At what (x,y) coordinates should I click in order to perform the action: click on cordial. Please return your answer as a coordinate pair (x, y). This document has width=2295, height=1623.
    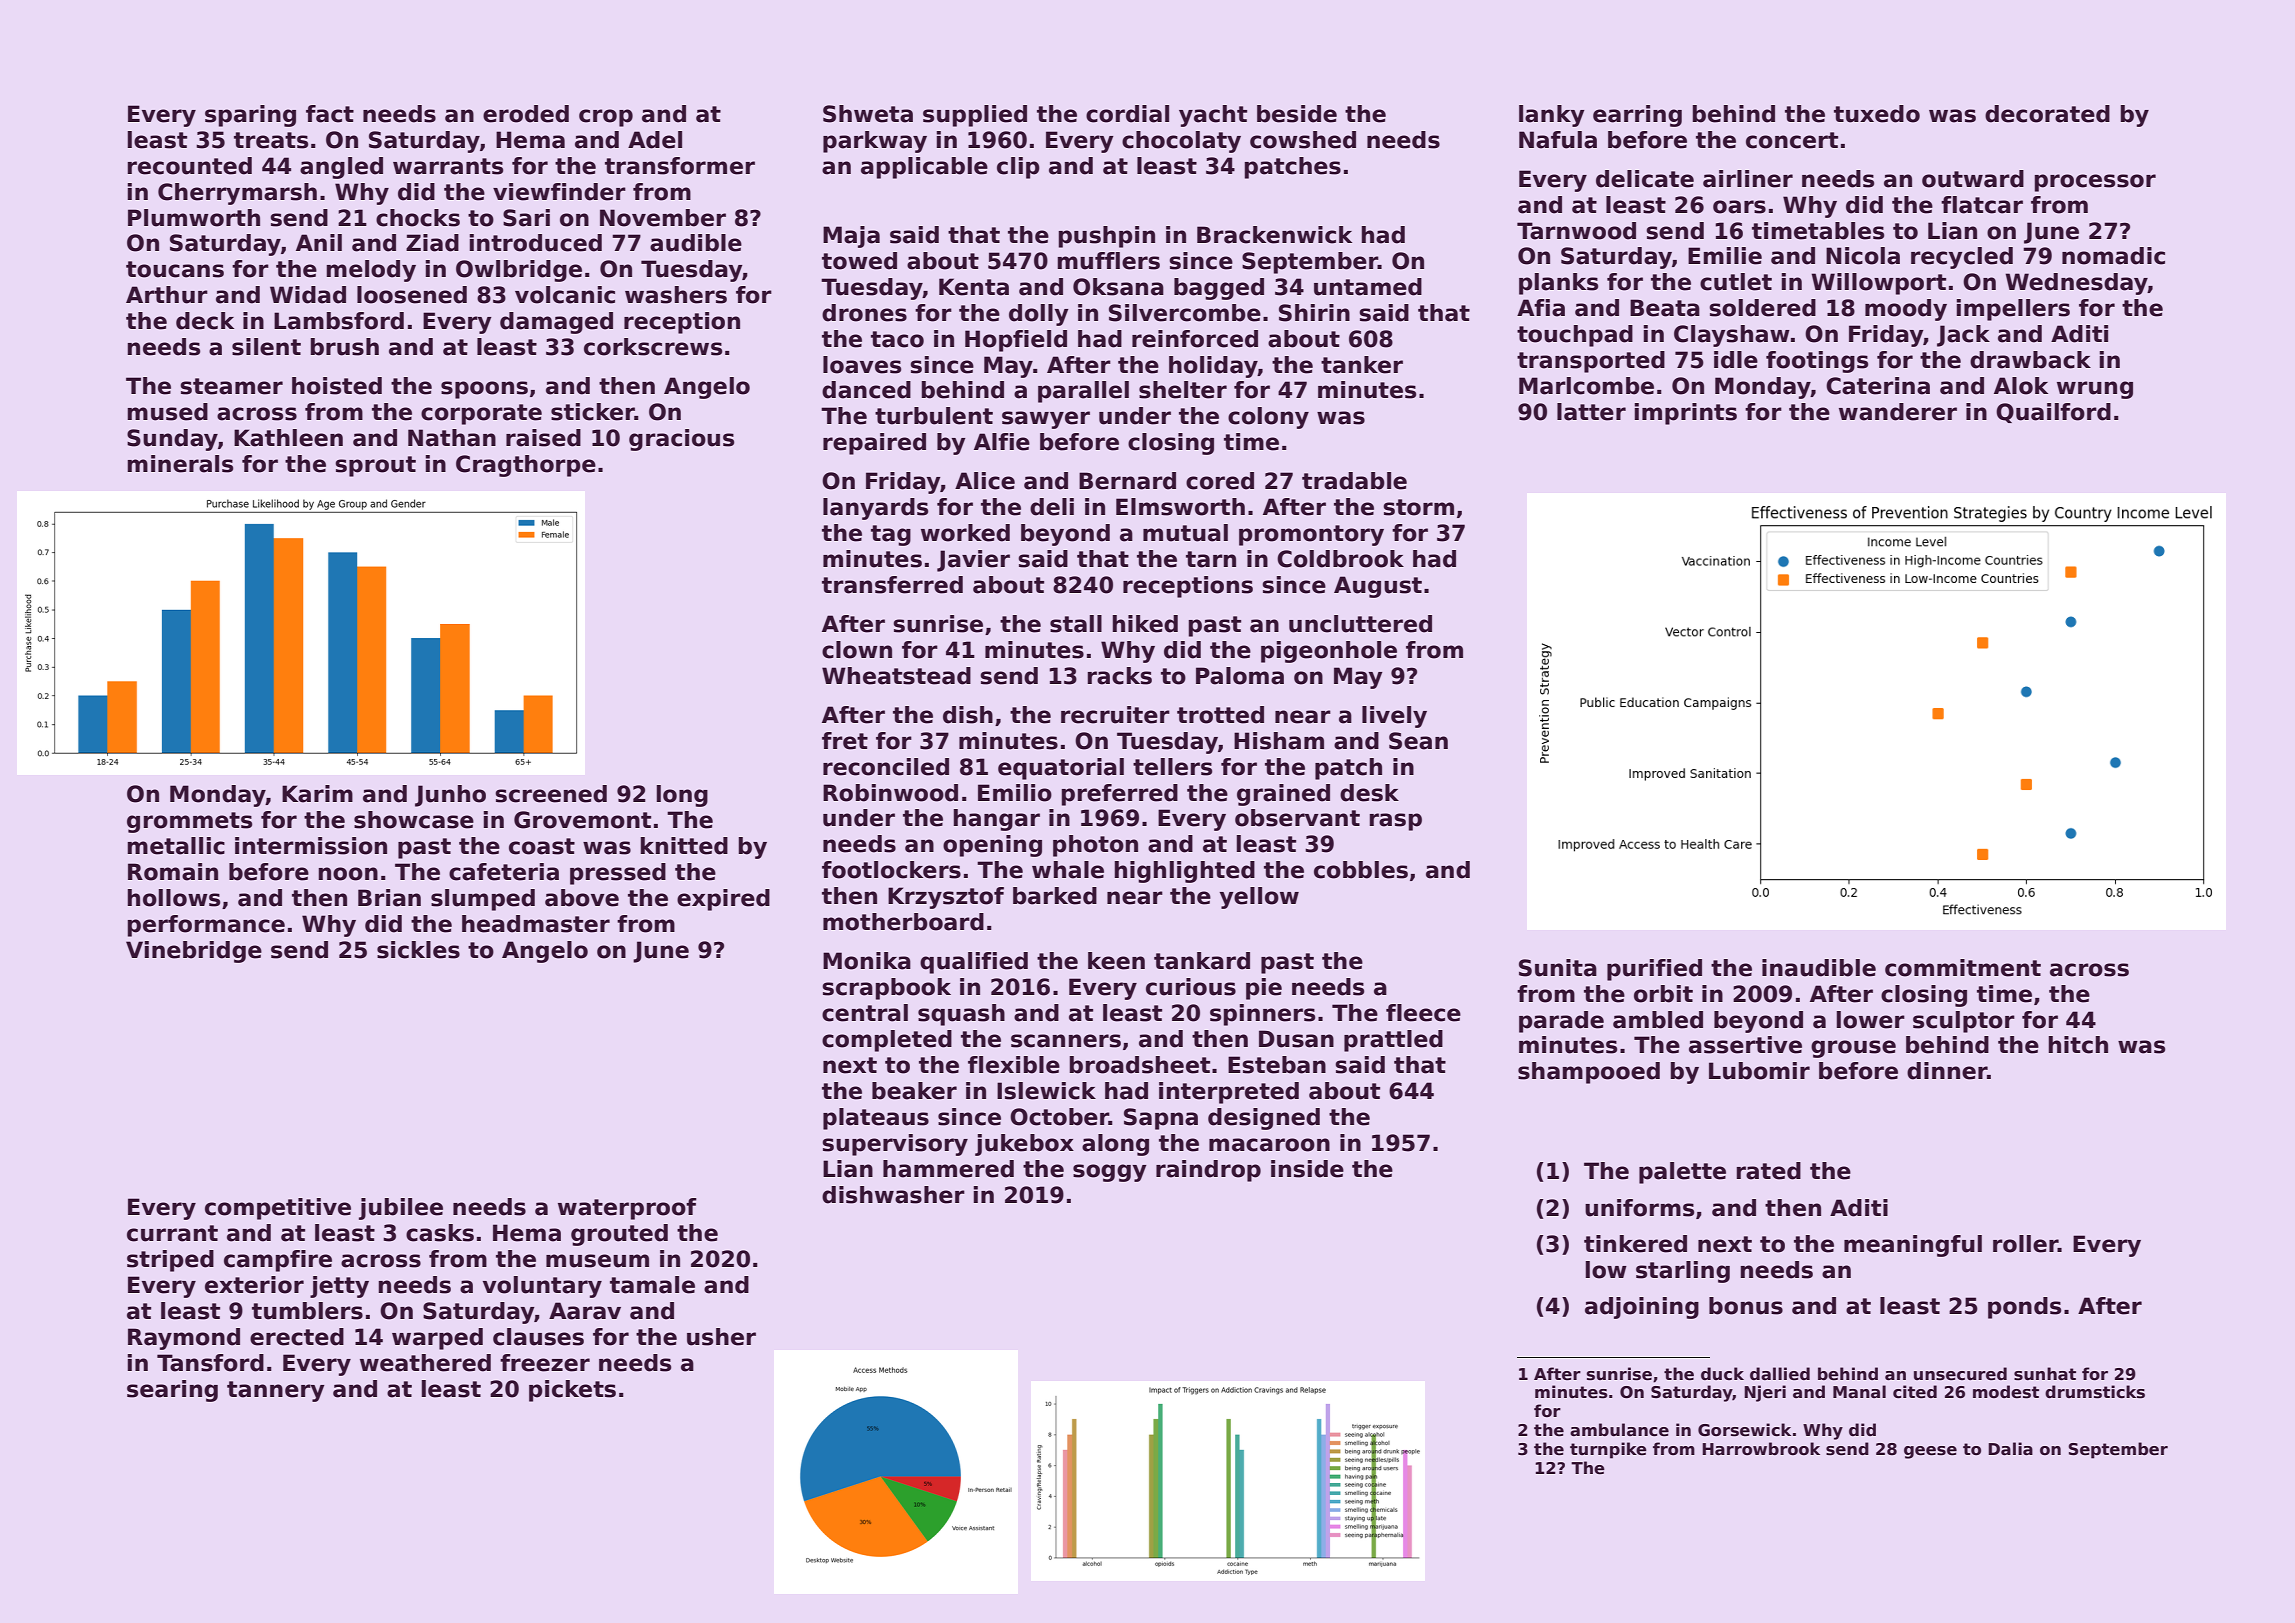
    Looking at the image, I should click on (1127, 114).
